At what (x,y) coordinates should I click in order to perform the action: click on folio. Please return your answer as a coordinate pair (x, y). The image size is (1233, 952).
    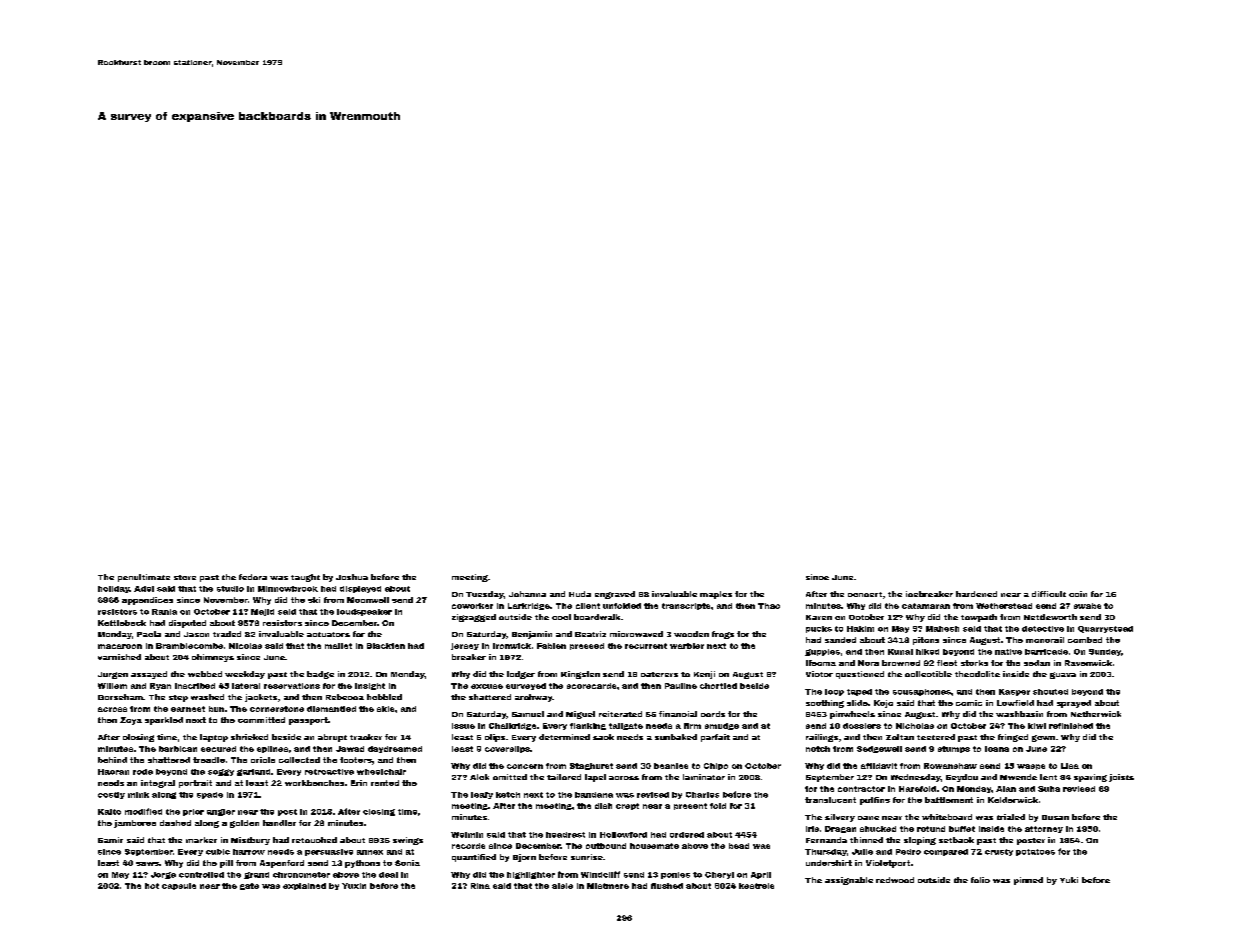
    Looking at the image, I should click on (980, 880).
